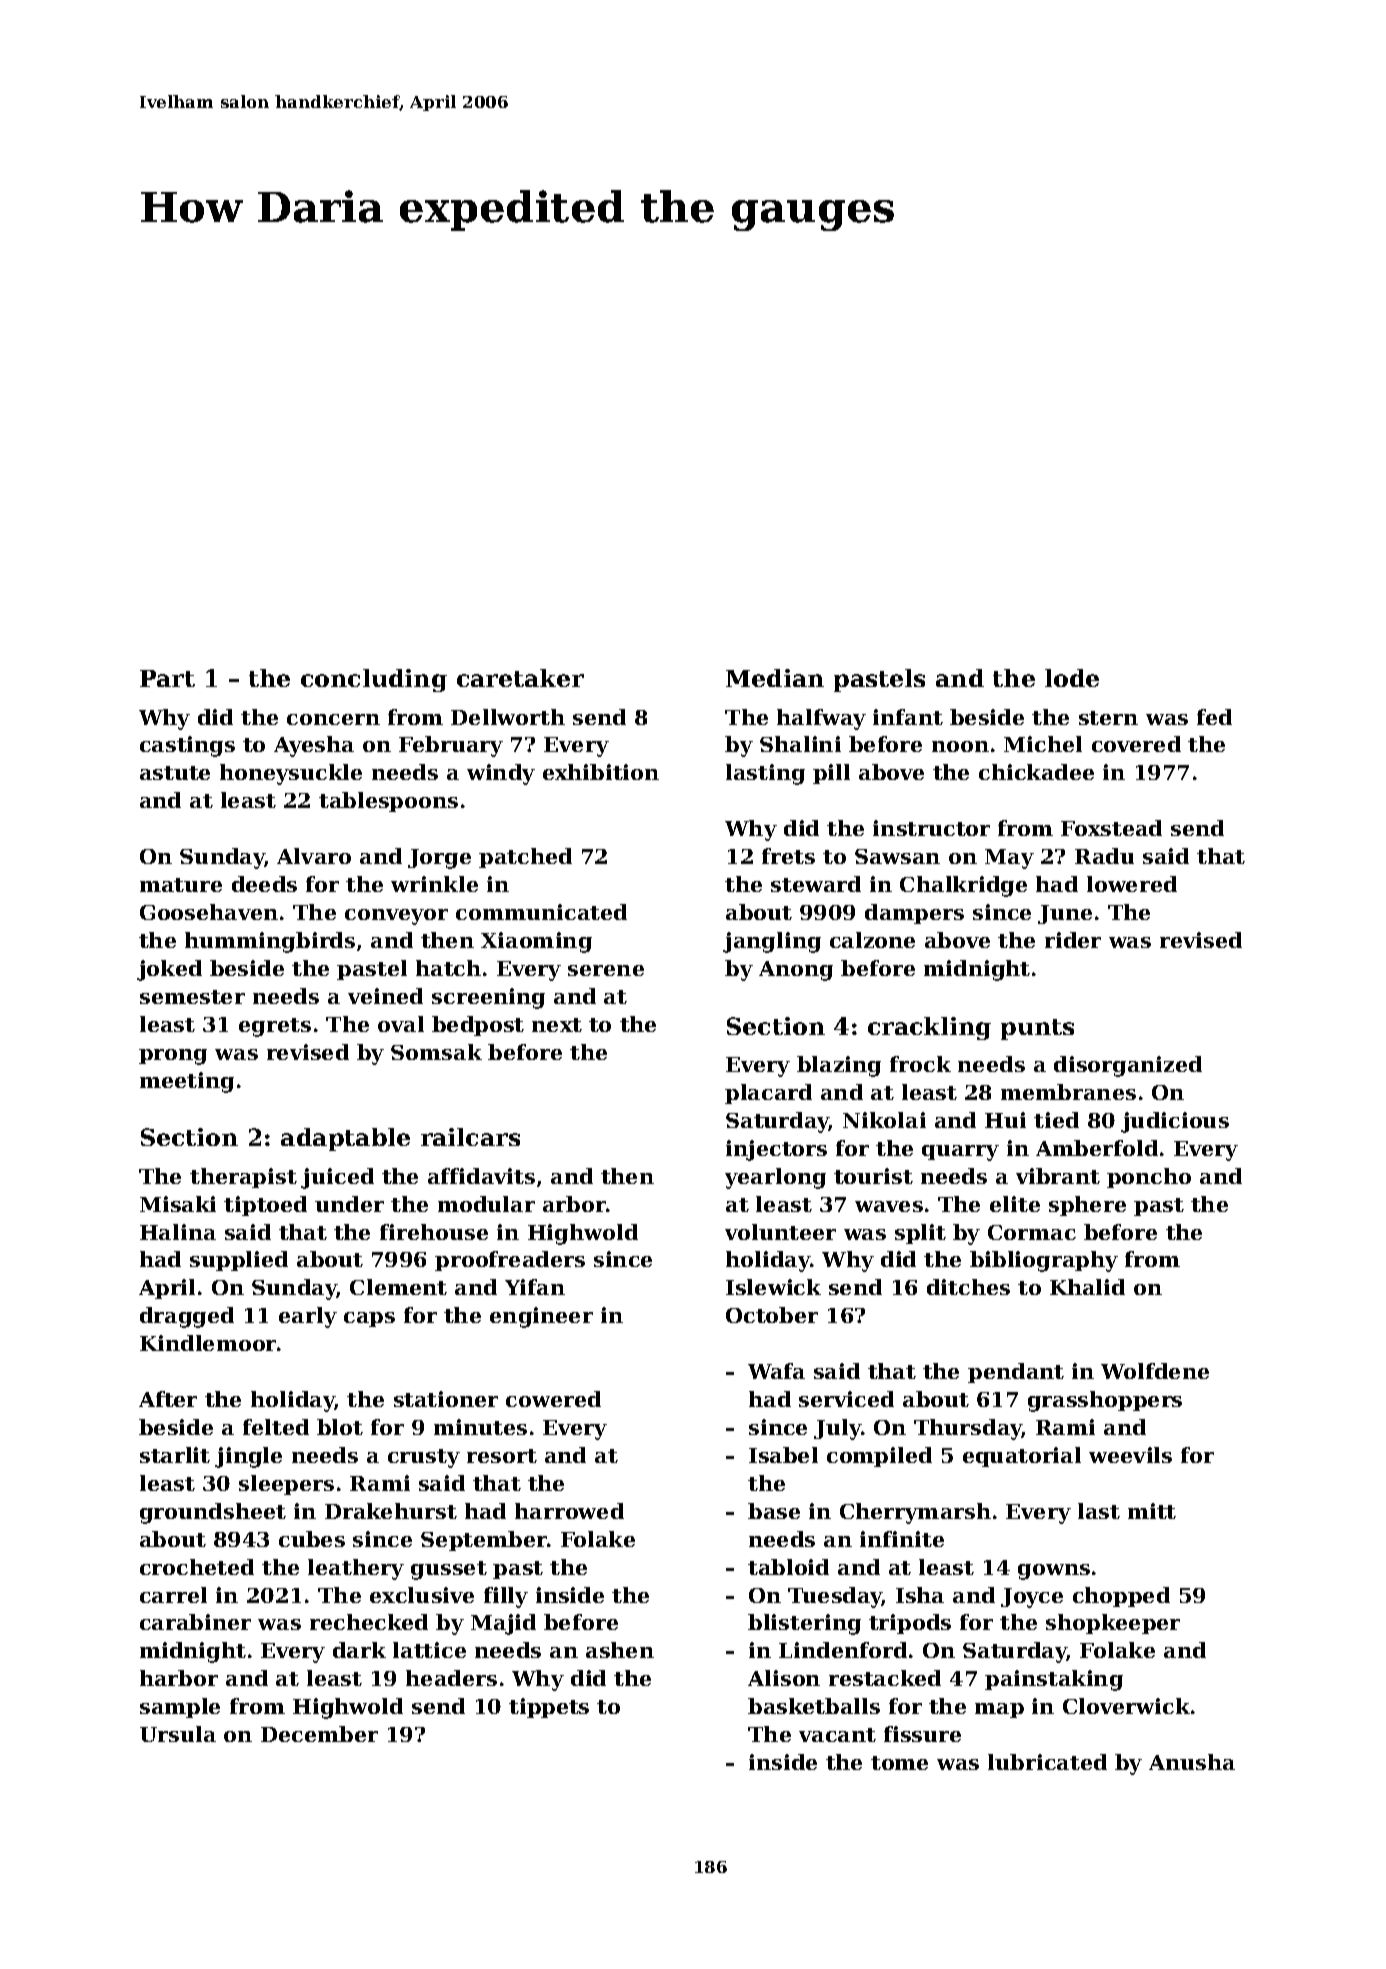 The image size is (1386, 1969). Describe the element at coordinates (1047, 1762) in the page. I see `lubricated` at that location.
